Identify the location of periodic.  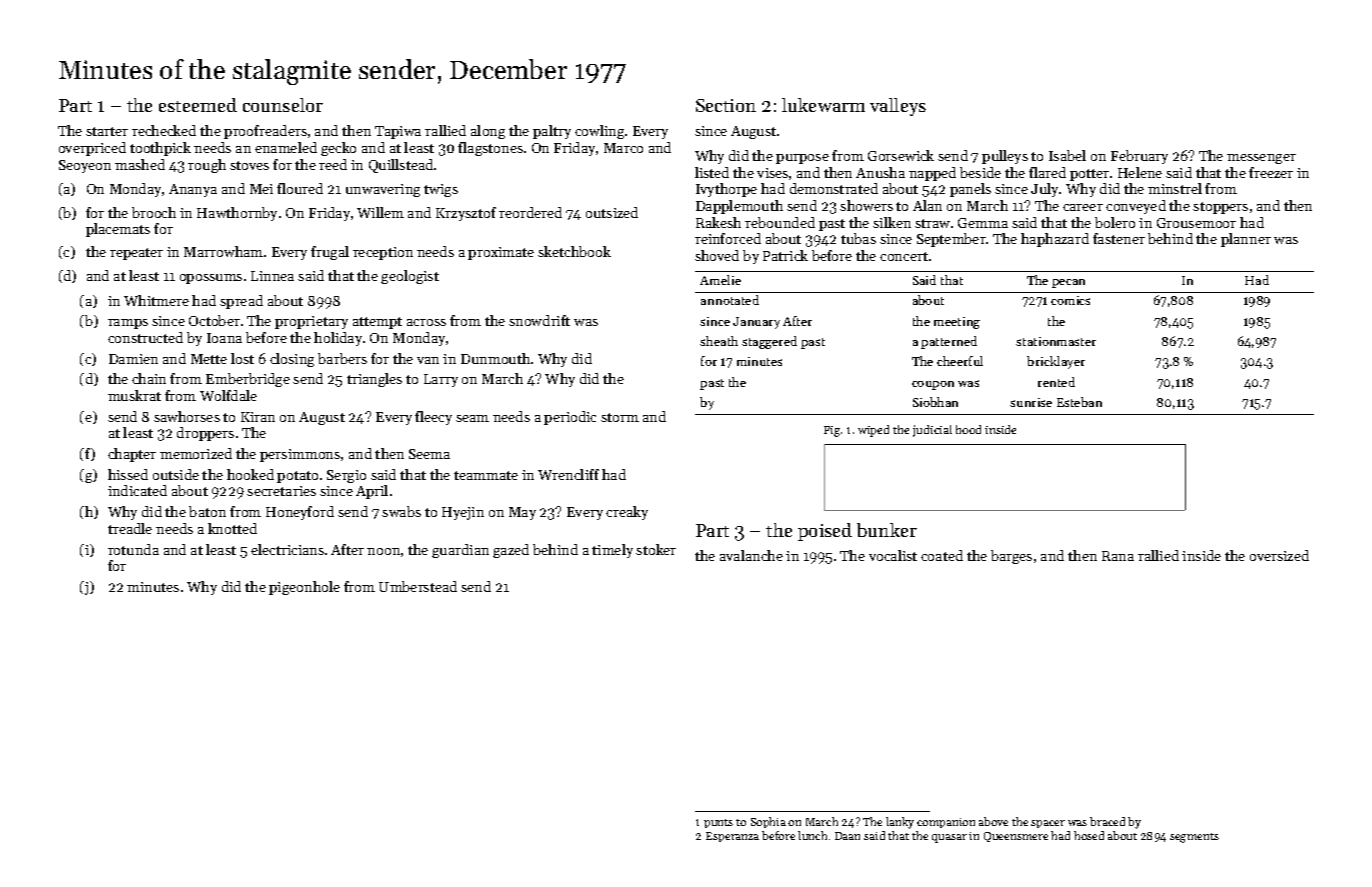
(570, 418).
